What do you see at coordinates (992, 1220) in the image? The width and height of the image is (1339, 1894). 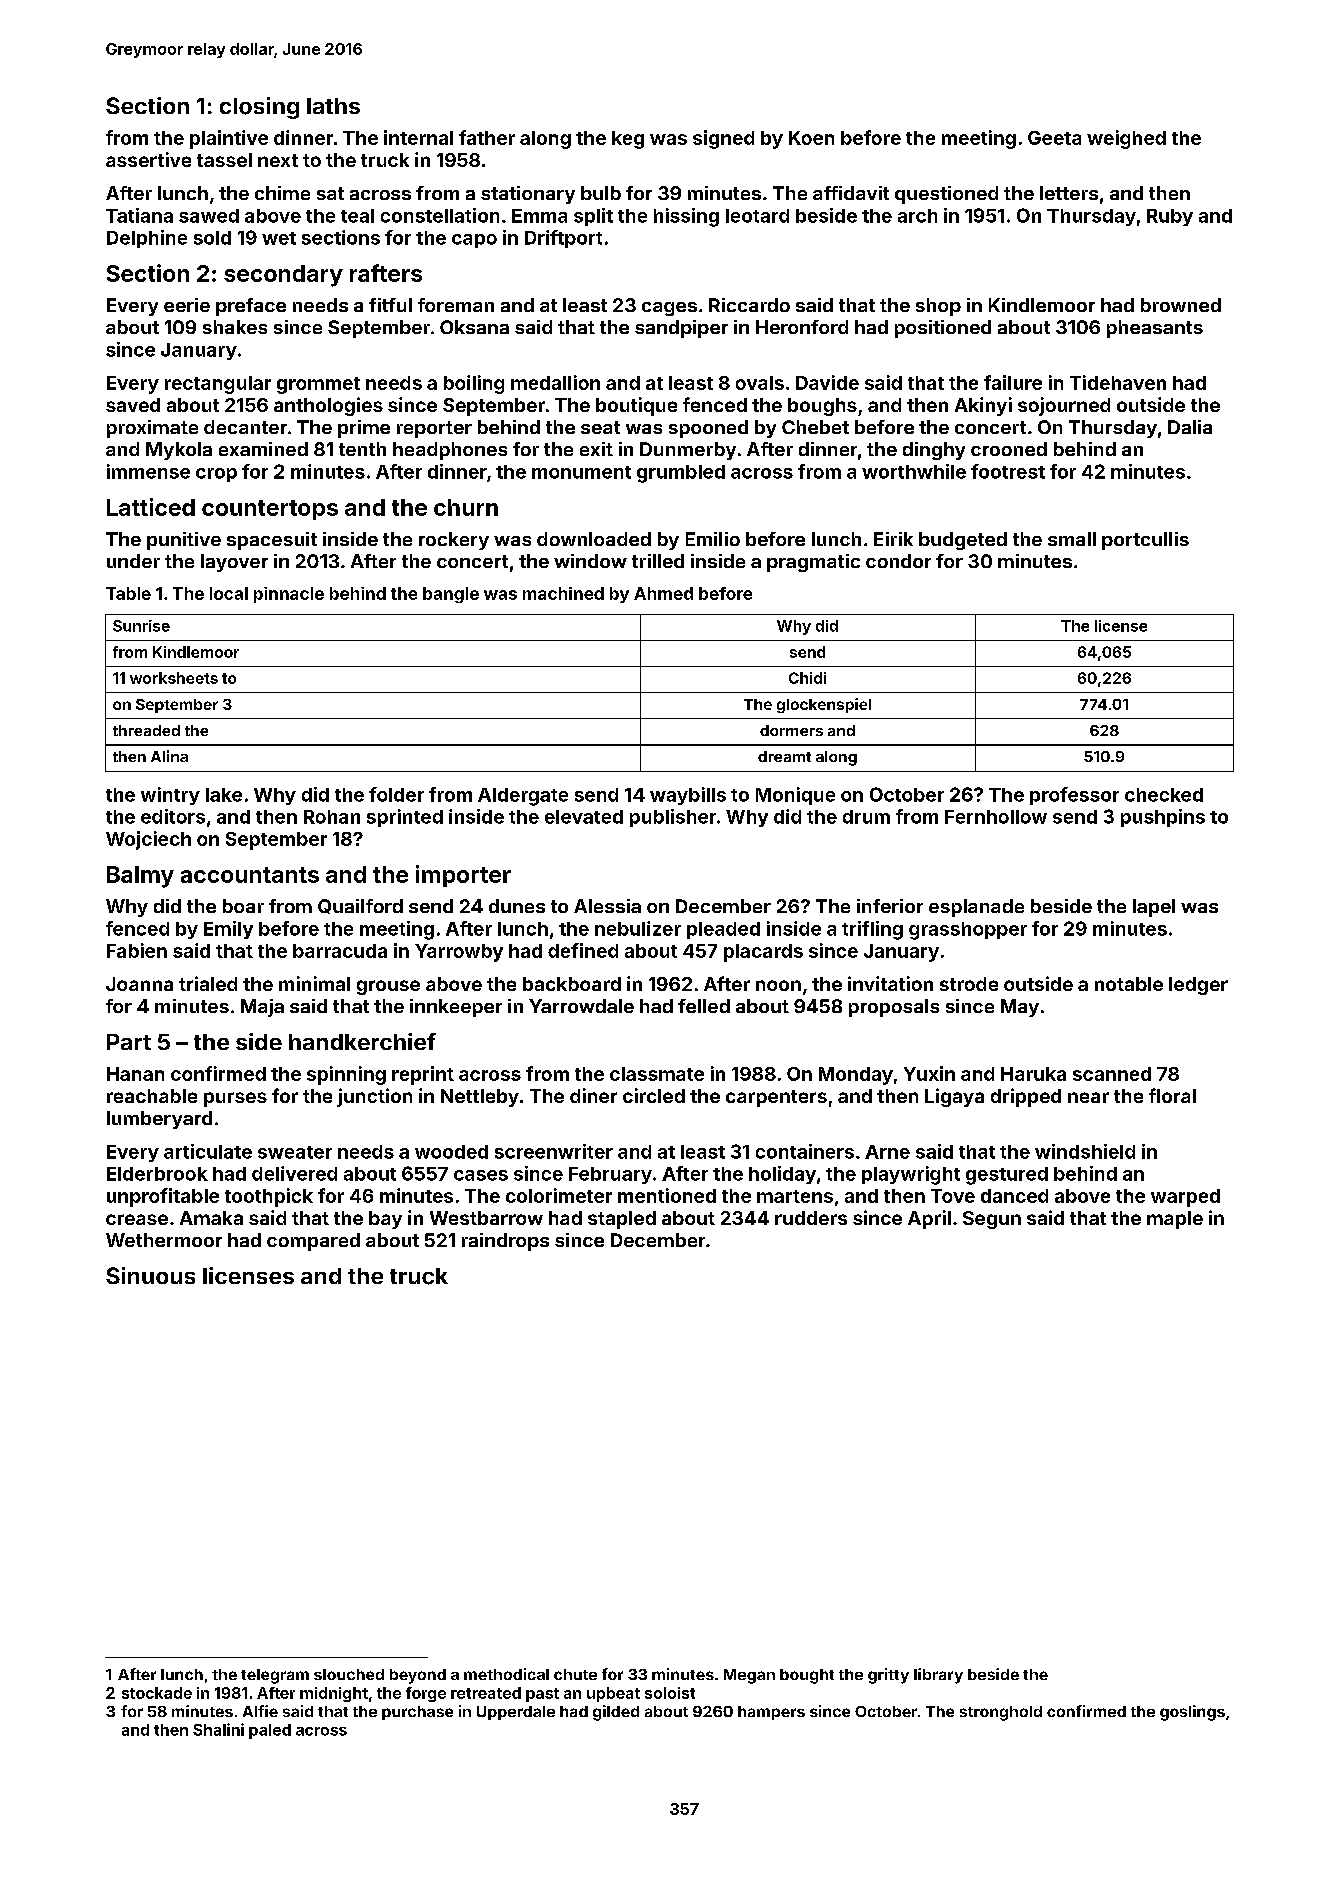 I see `Segun` at bounding box center [992, 1220].
